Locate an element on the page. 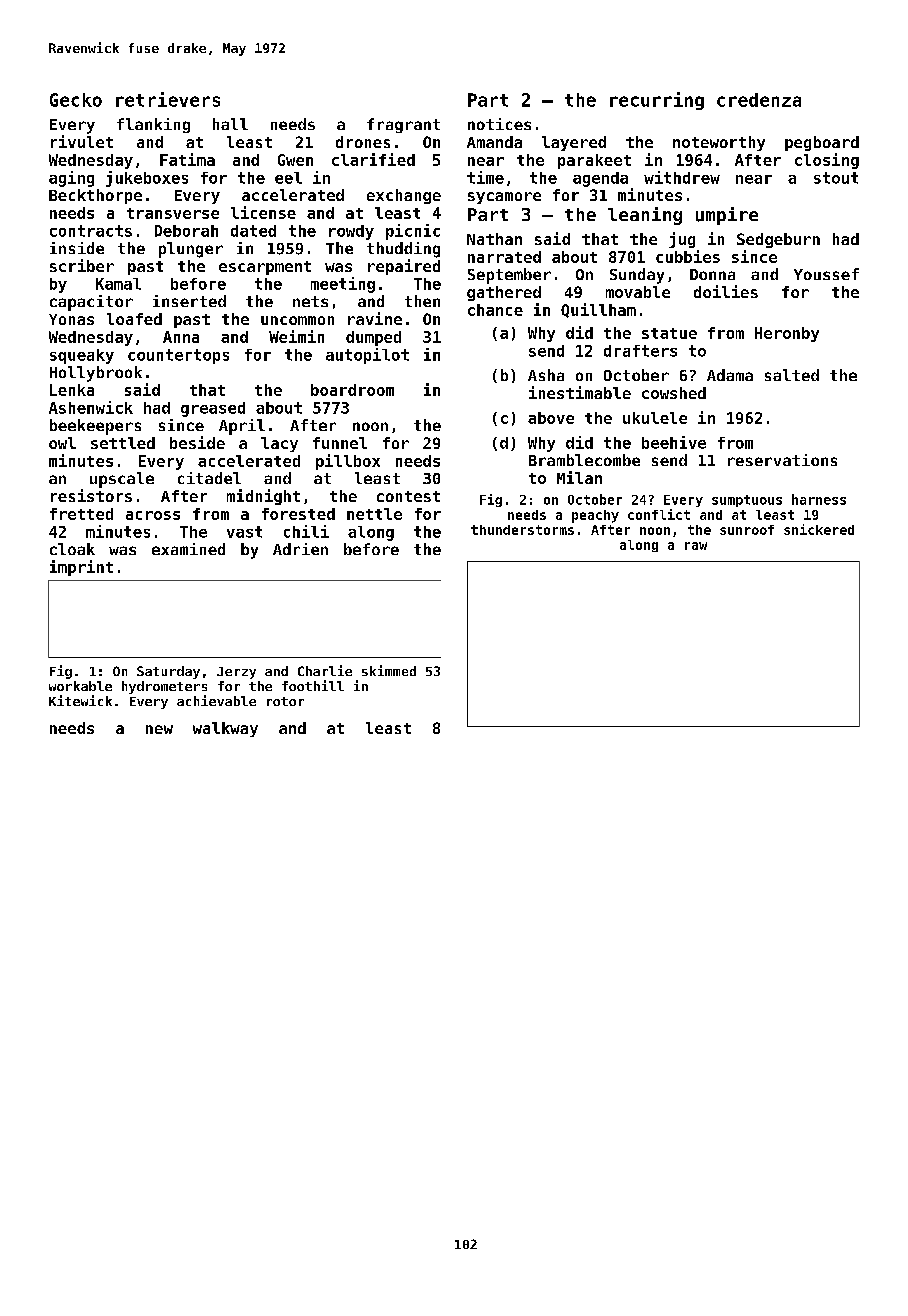 Image resolution: width=908 pixels, height=1316 pixels. time is located at coordinates (485, 177).
